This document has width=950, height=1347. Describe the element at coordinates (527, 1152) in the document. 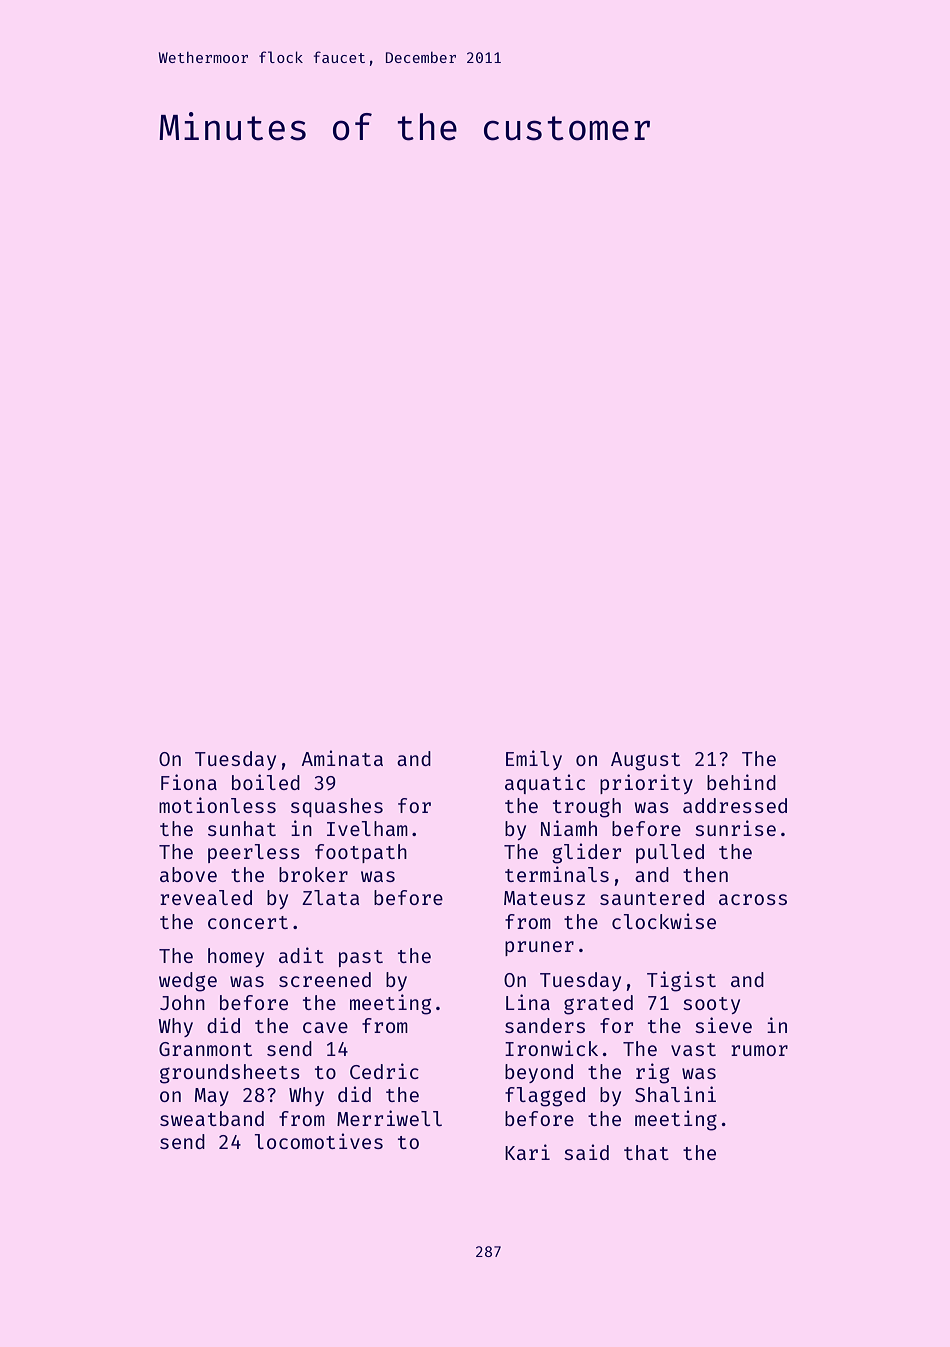

I see `Kari` at that location.
